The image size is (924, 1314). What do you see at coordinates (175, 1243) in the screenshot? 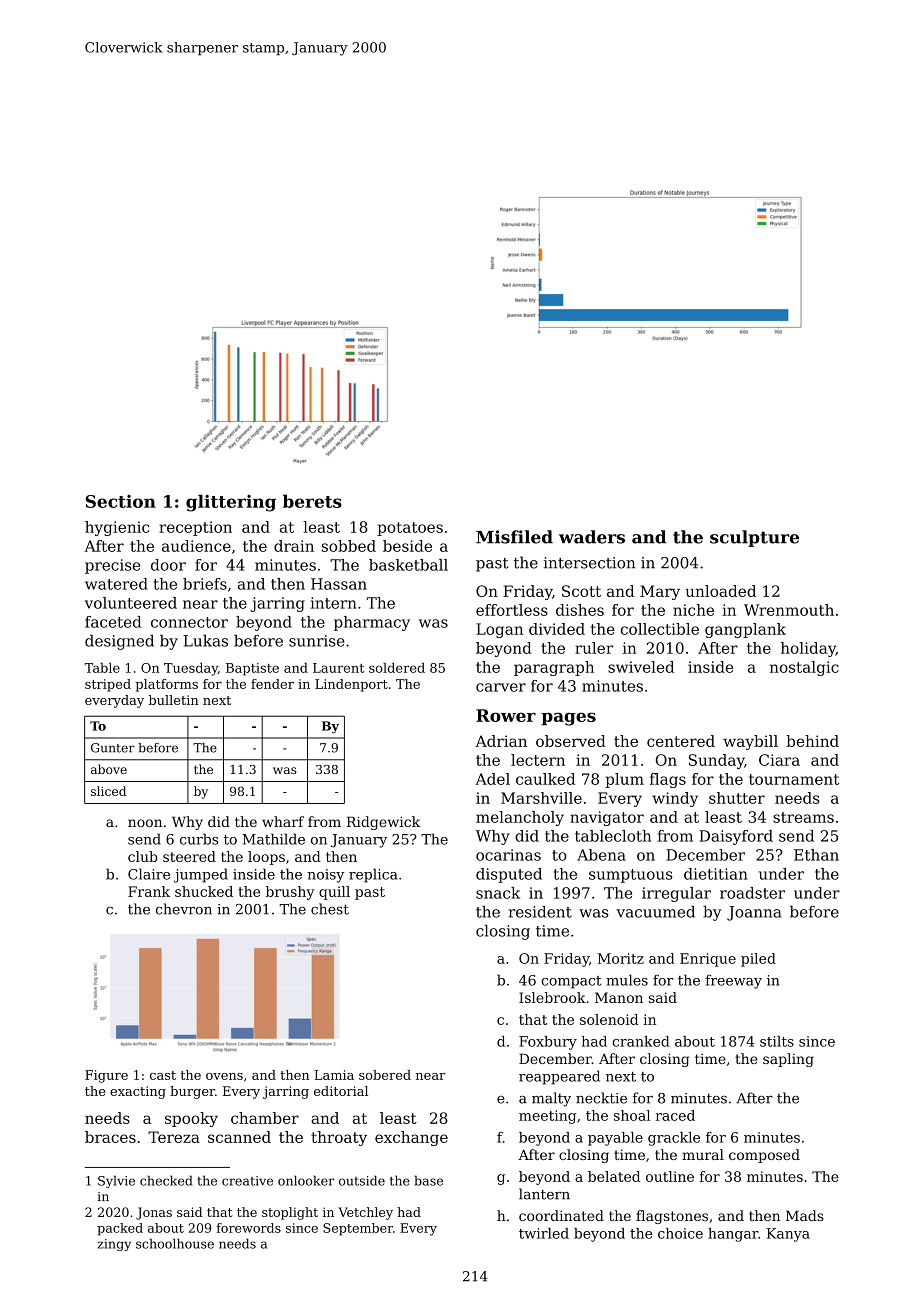
I see `schoolhouse` at bounding box center [175, 1243].
